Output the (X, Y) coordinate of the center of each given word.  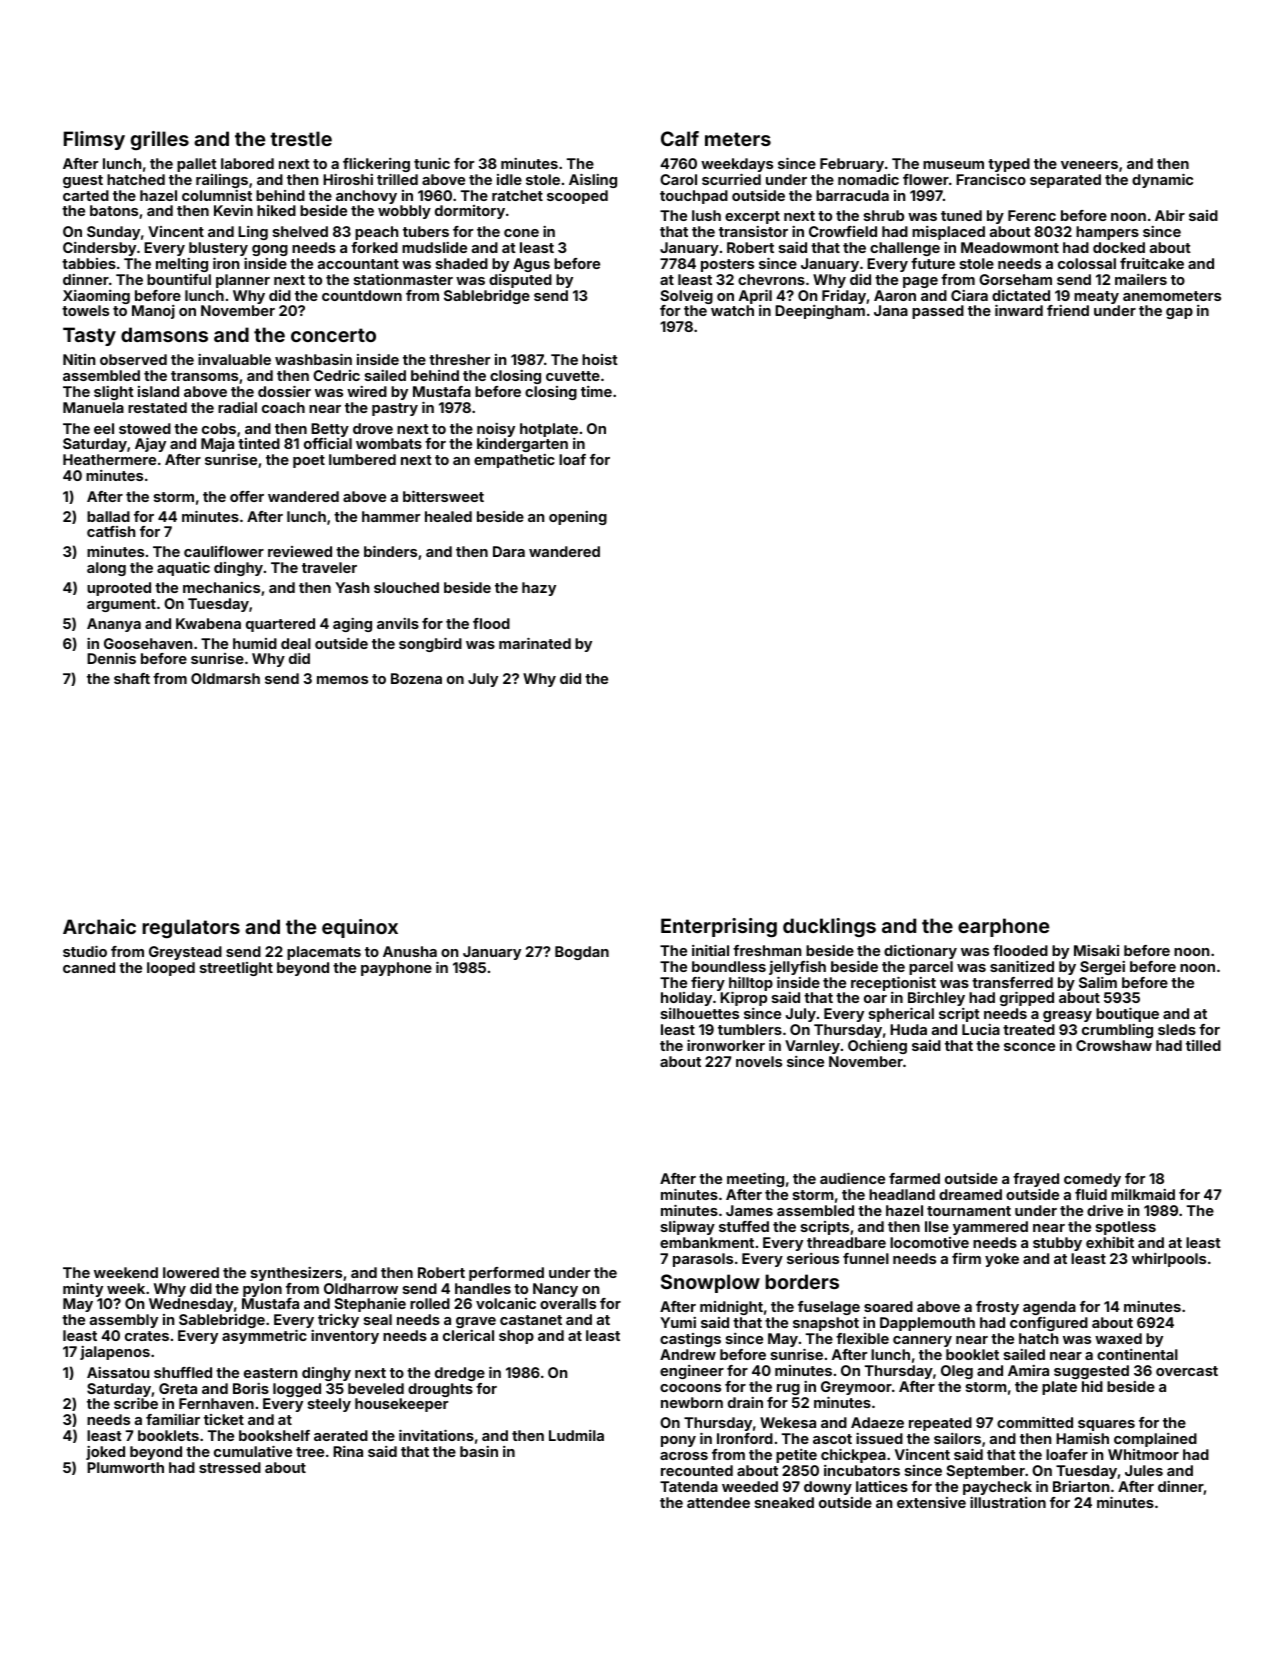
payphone (396, 969)
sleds (1177, 1029)
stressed (230, 1467)
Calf (680, 138)
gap (1179, 313)
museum (953, 165)
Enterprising (719, 927)
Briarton (1081, 1486)
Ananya (114, 625)
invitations (436, 1435)
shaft (132, 678)
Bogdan (582, 953)
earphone (1003, 927)
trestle (301, 138)
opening (578, 518)
